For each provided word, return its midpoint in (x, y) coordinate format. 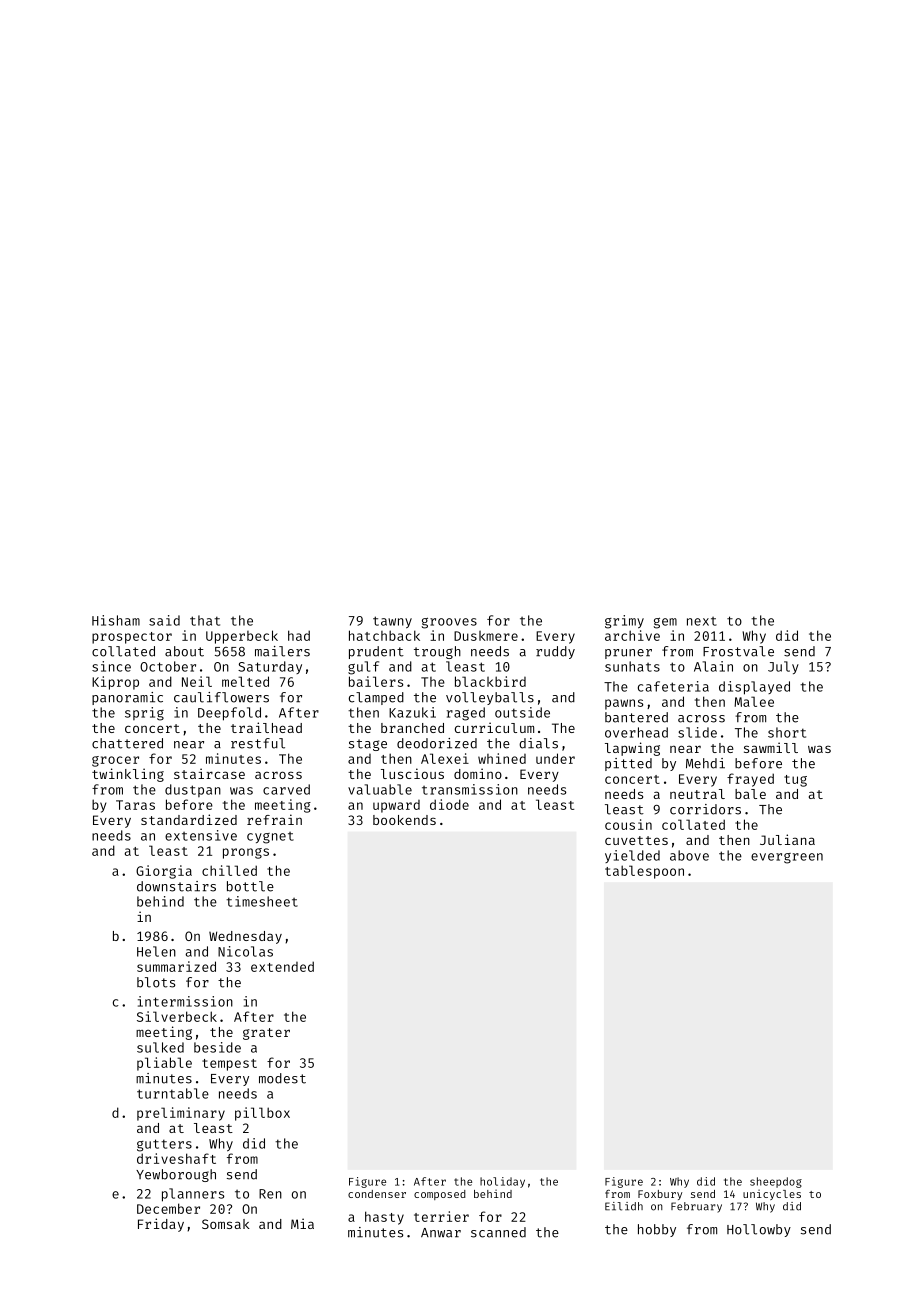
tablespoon (644, 872)
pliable (164, 1064)
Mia (302, 1223)
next (702, 621)
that (205, 620)
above (689, 855)
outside (522, 712)
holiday (502, 1182)
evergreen (787, 858)
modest (282, 1078)
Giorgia (164, 872)
